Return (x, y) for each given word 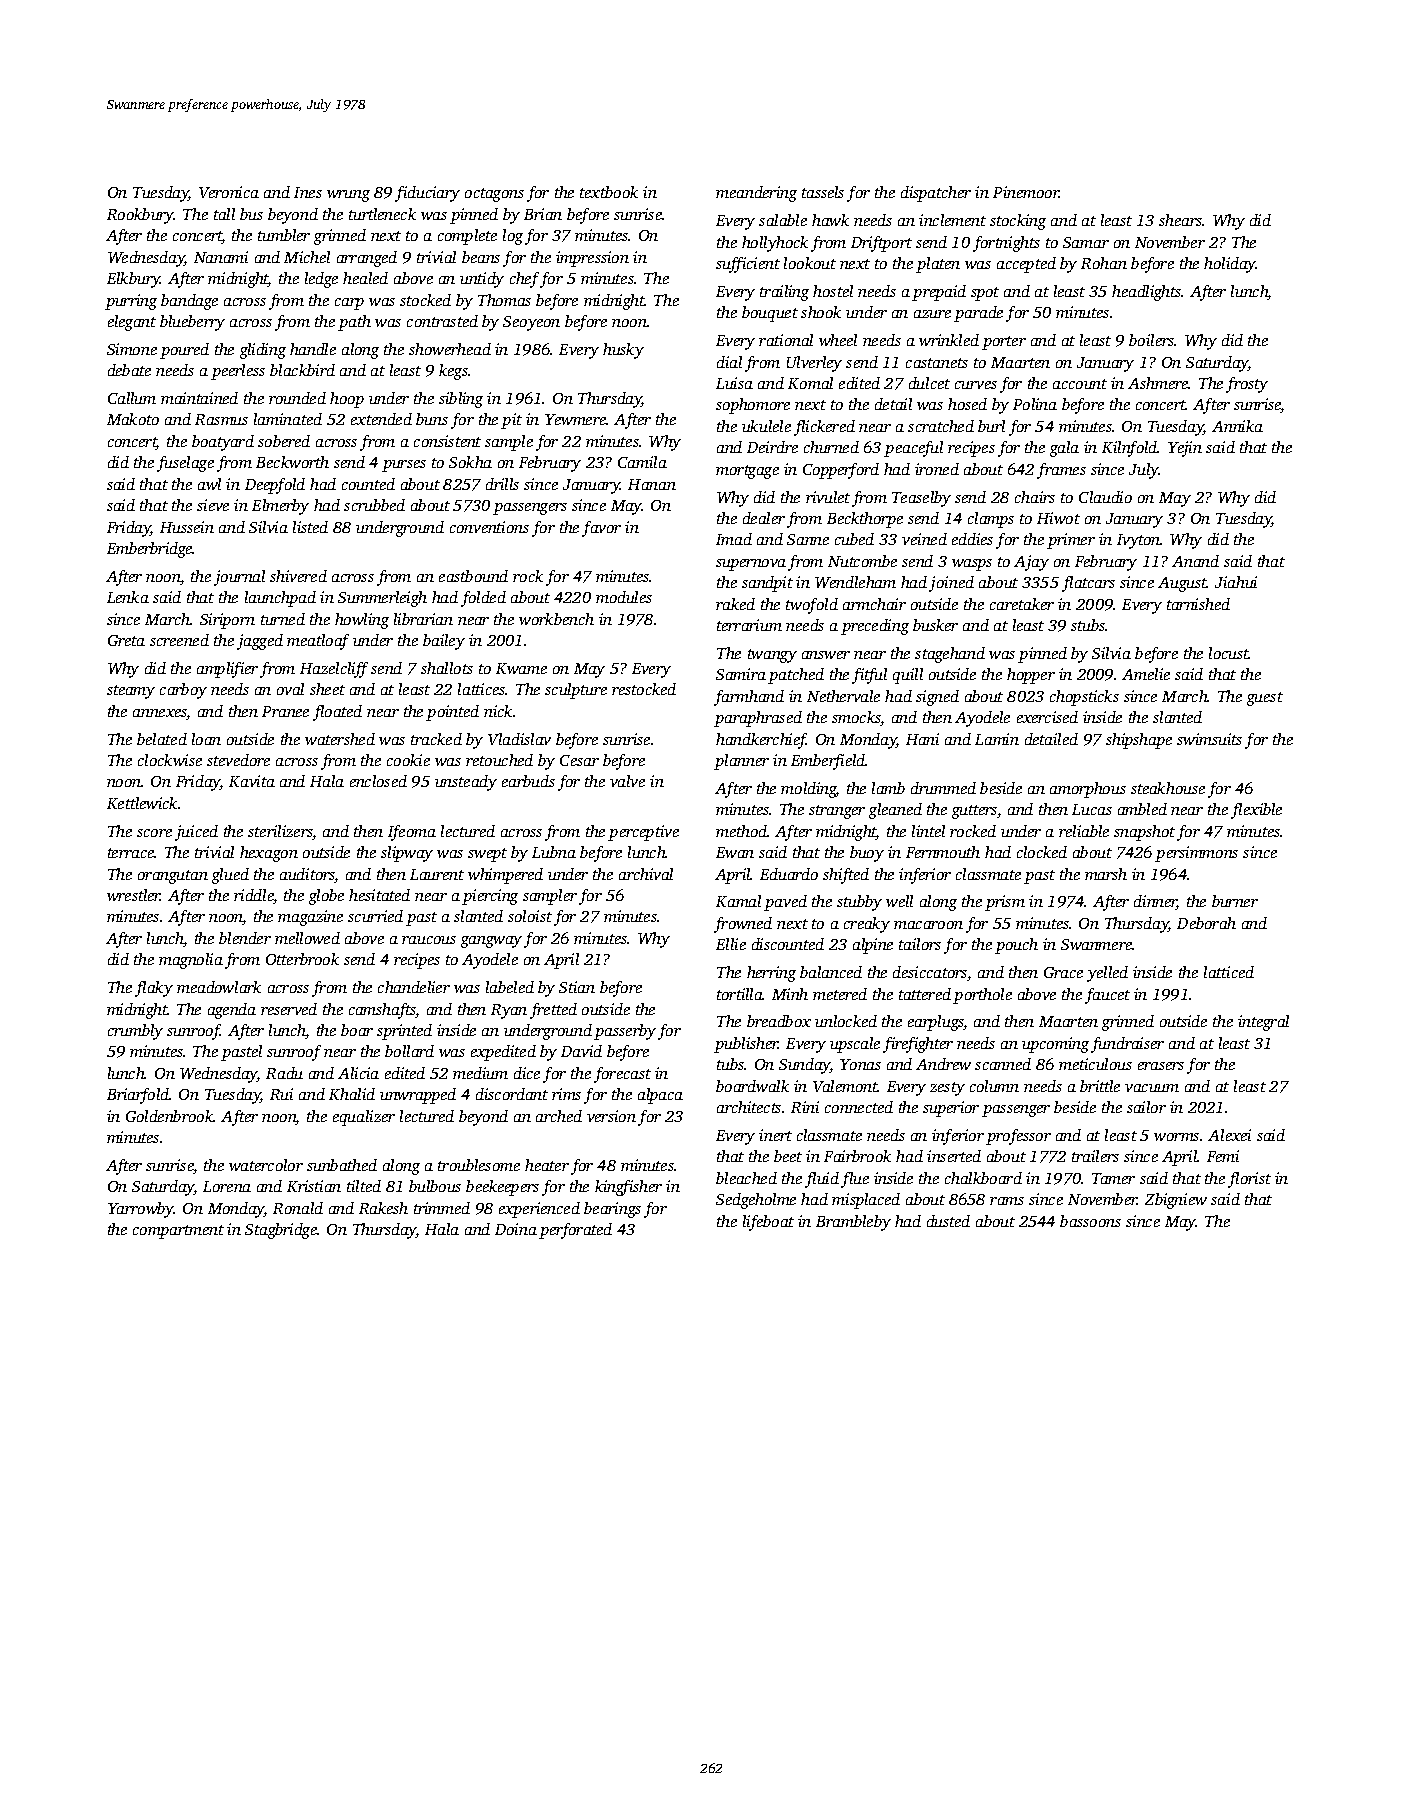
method (742, 831)
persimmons (1196, 854)
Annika (1237, 426)
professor (1018, 1137)
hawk (830, 220)
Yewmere (575, 419)
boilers (1152, 340)
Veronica (229, 192)
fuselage (185, 464)
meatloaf (318, 642)
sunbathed (342, 1165)
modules (624, 597)
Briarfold (138, 1096)
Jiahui (1236, 582)
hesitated (379, 895)
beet (788, 1156)
